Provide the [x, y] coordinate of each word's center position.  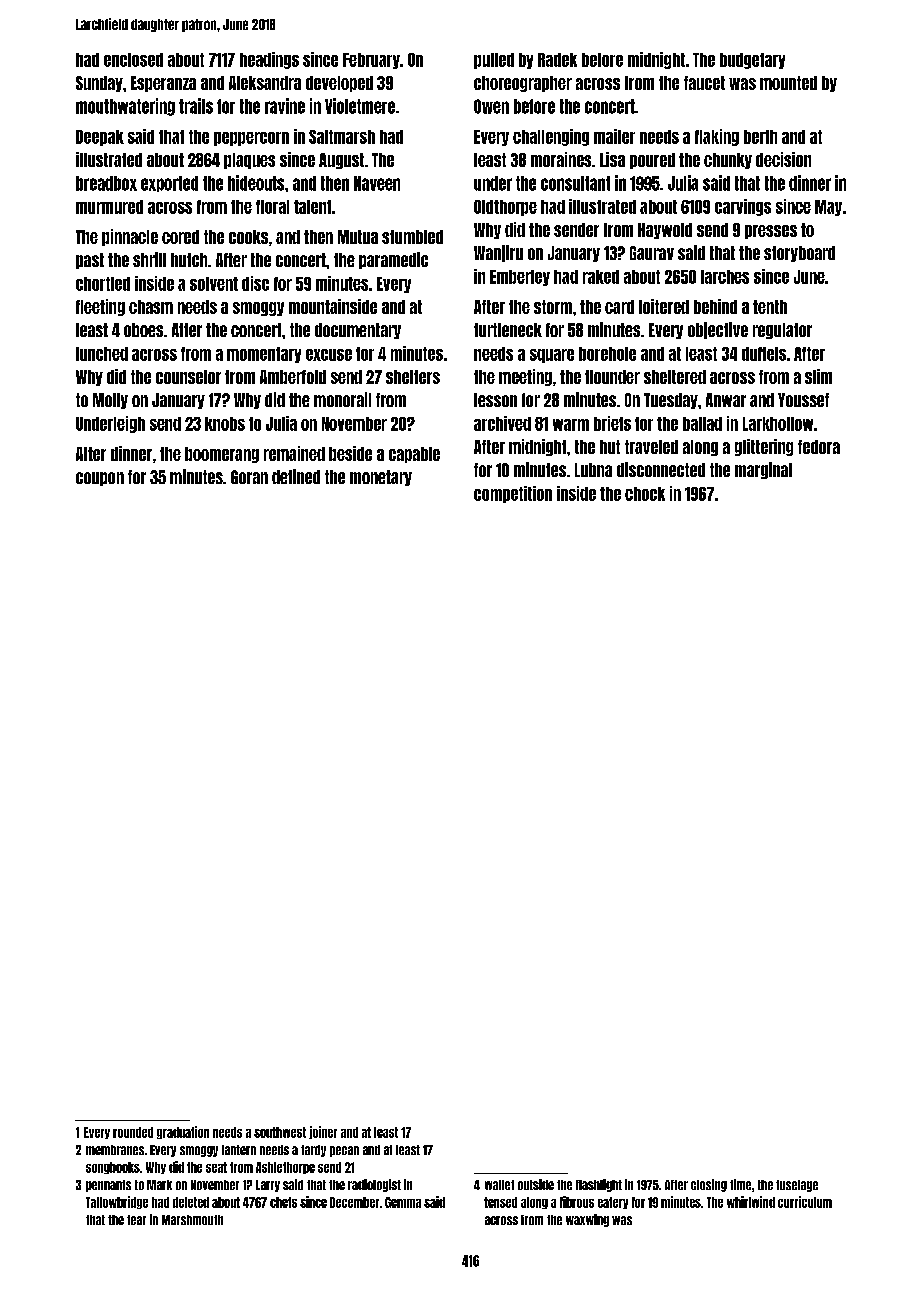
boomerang [222, 455]
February [371, 61]
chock [645, 494]
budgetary [752, 61]
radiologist [374, 1185]
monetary [381, 478]
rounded [133, 1132]
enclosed [133, 60]
